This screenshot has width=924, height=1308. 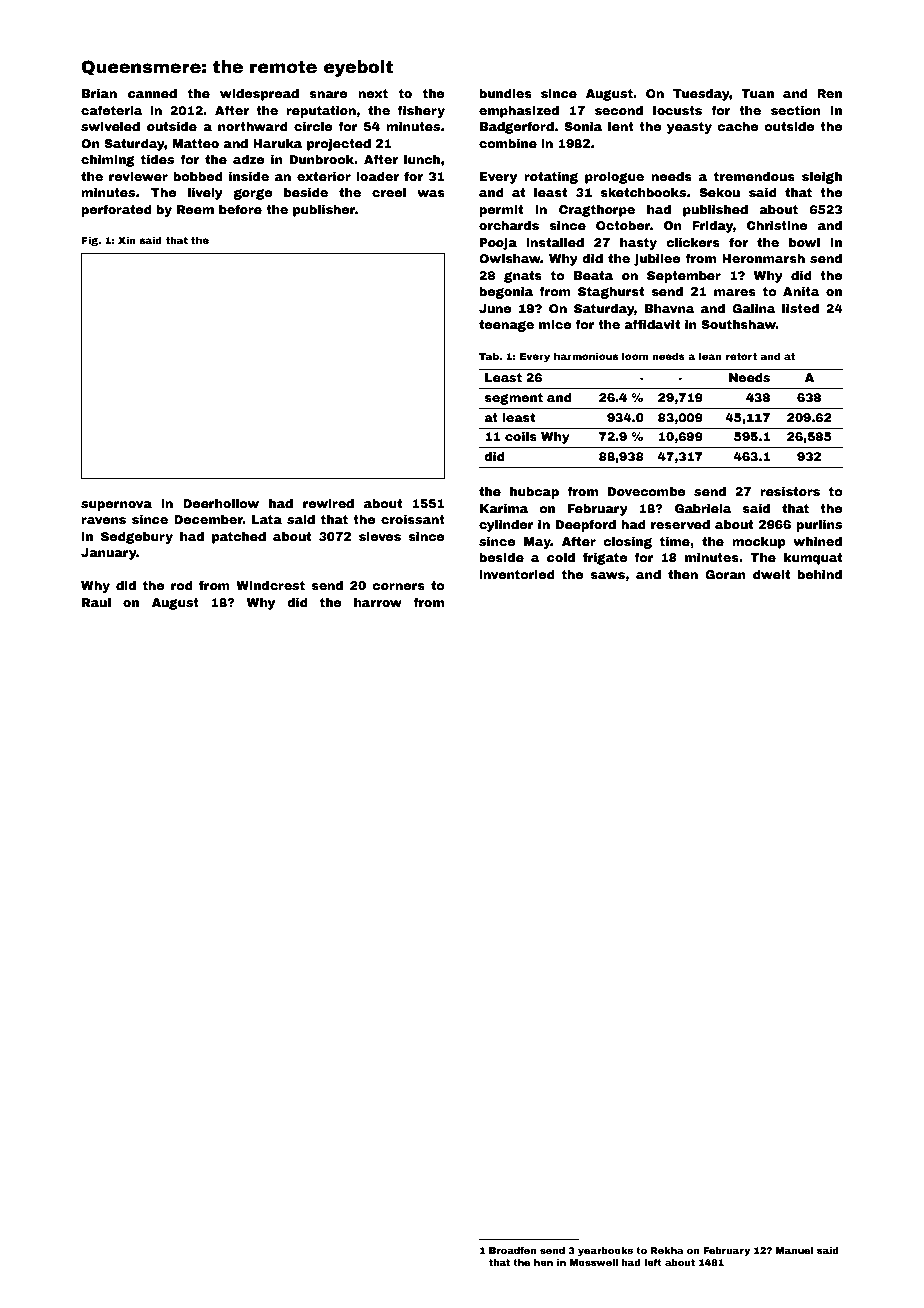 I want to click on harrow, so click(x=378, y=602).
